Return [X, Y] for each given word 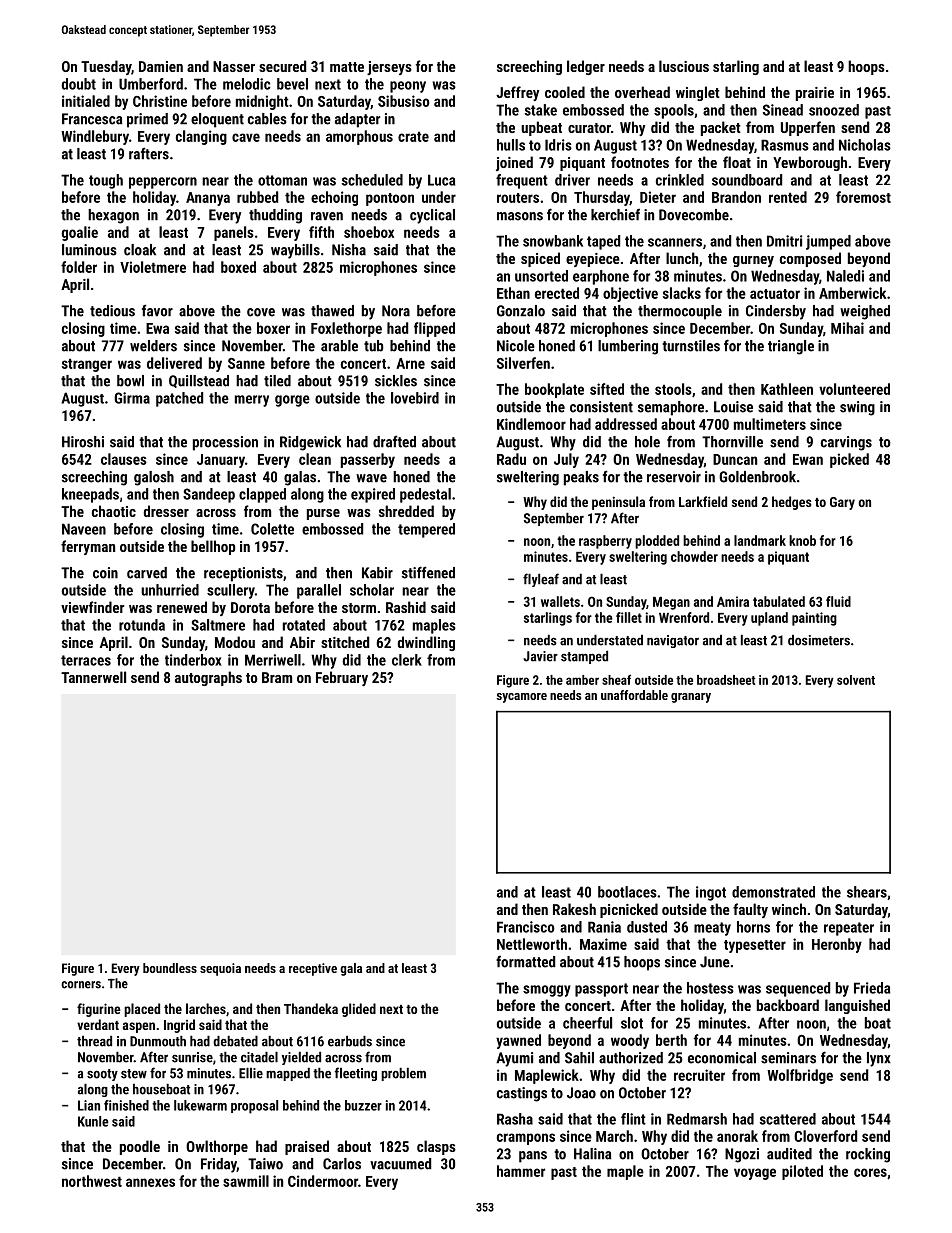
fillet [629, 617]
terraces [86, 660]
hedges [792, 503]
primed [147, 120]
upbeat [541, 128]
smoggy [547, 991]
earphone [601, 277]
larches [206, 1008]
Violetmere [153, 267]
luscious [684, 66]
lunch [682, 258]
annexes [150, 1182]
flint [633, 1119]
